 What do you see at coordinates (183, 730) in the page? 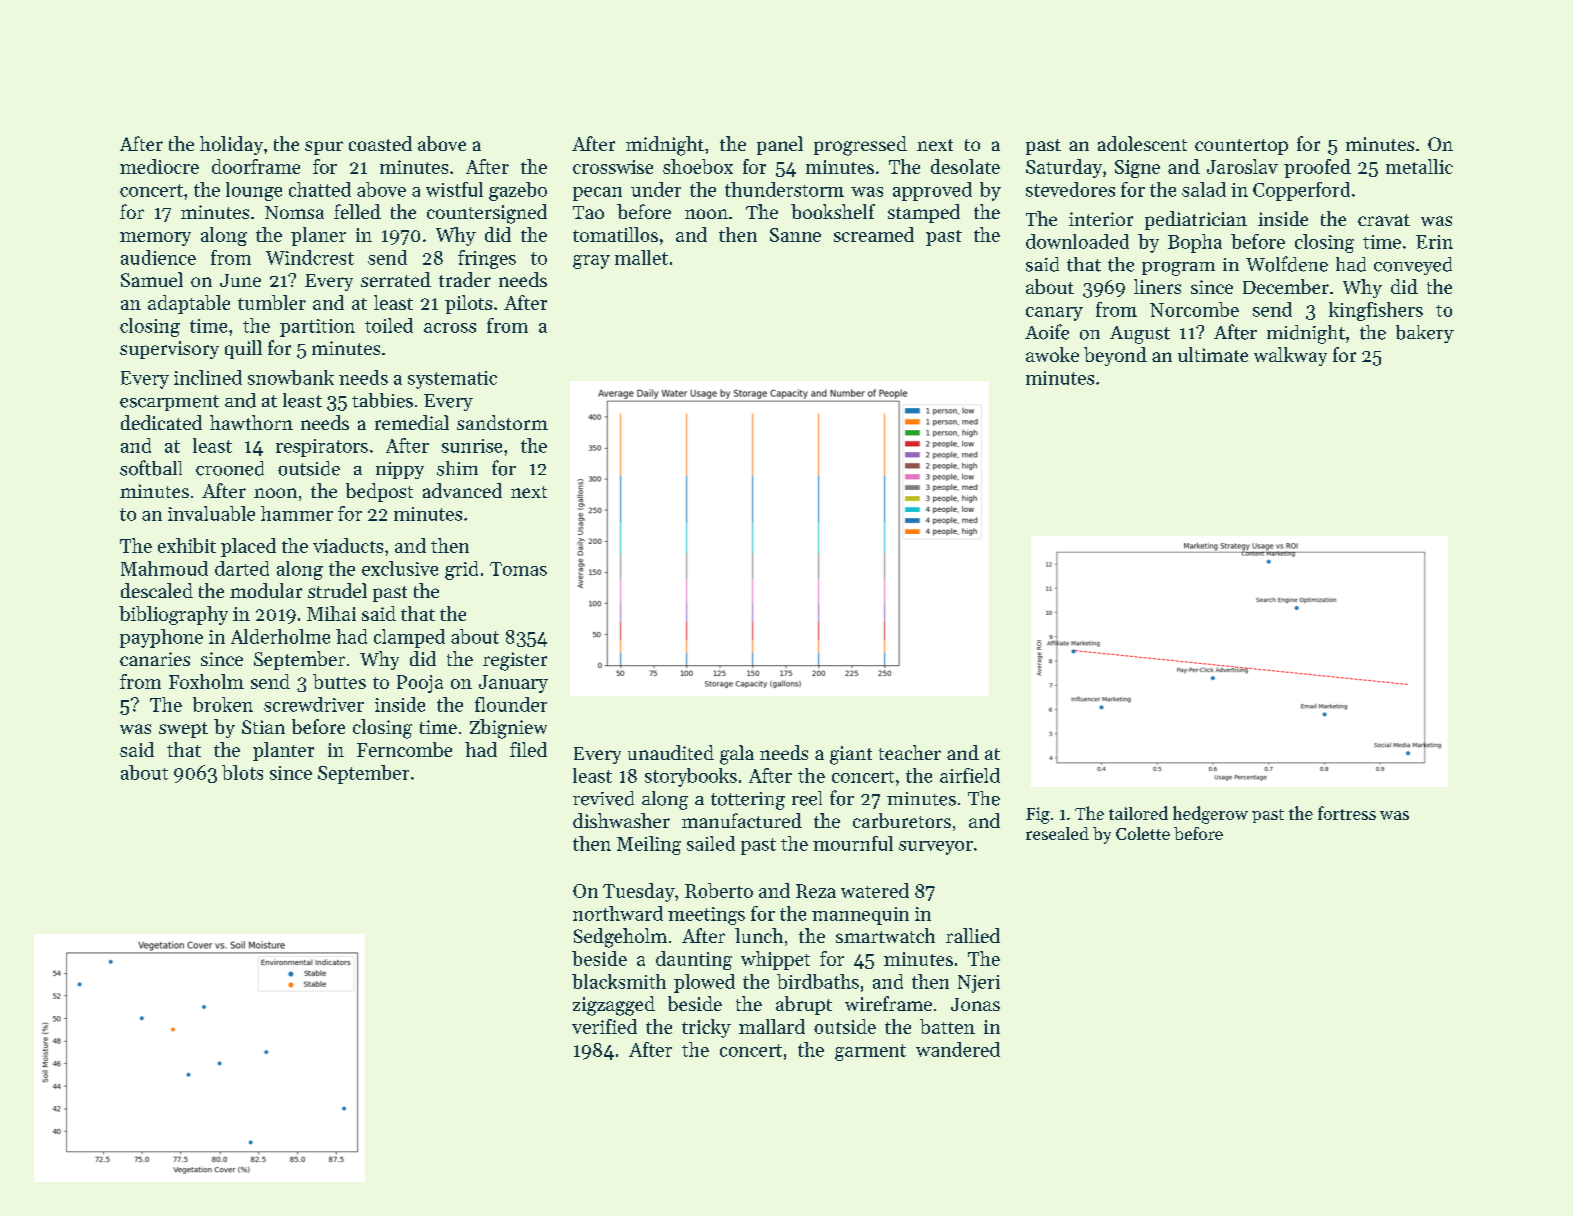
I see `swept` at bounding box center [183, 730].
